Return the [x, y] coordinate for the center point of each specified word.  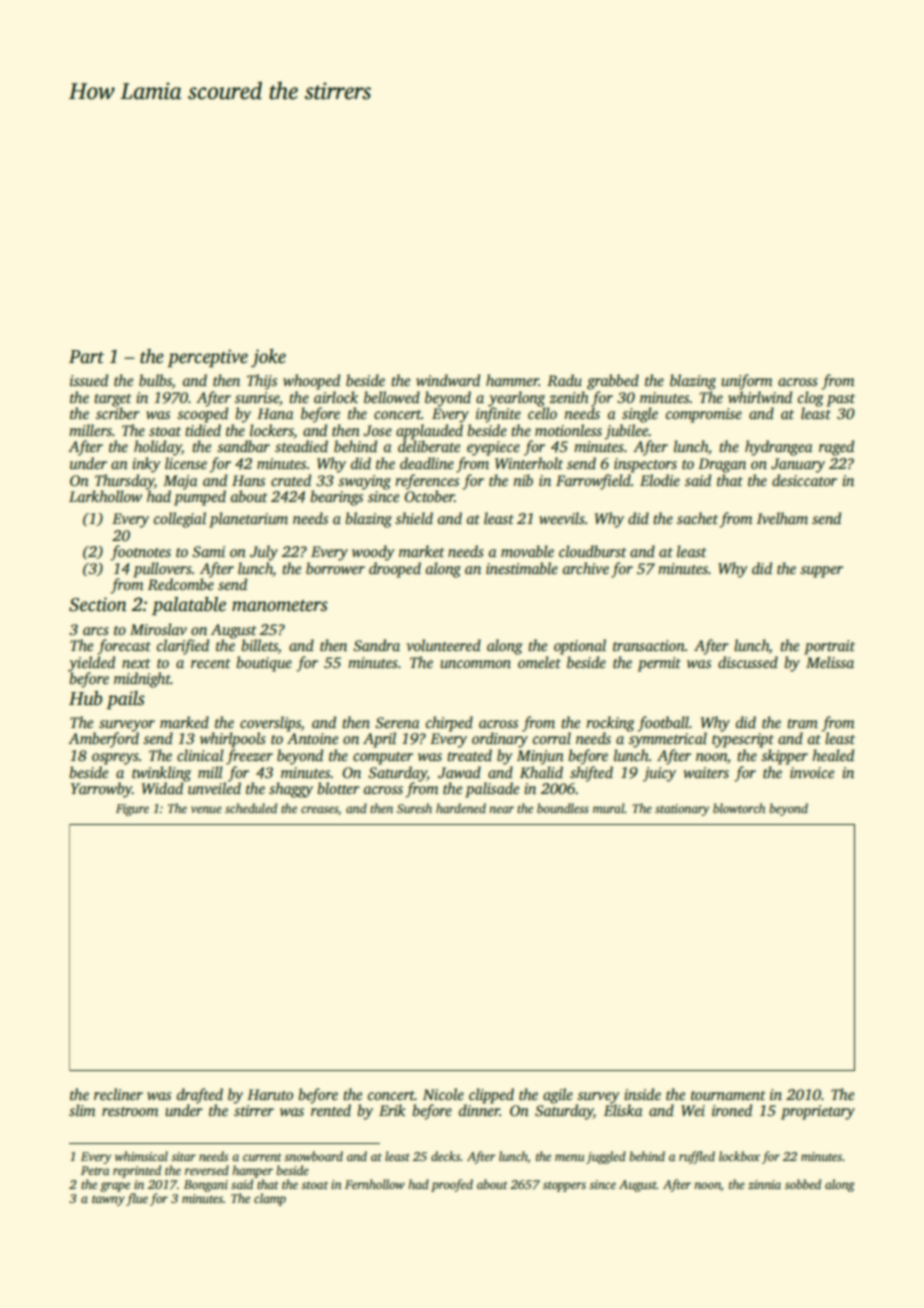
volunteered [444, 645]
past [841, 400]
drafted [200, 1096]
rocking [610, 724]
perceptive [207, 358]
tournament [728, 1095]
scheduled [251, 808]
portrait [829, 647]
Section [98, 604]
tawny [108, 1200]
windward [448, 380]
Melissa [830, 662]
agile [558, 1096]
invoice [812, 772]
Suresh [414, 808]
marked [184, 722]
